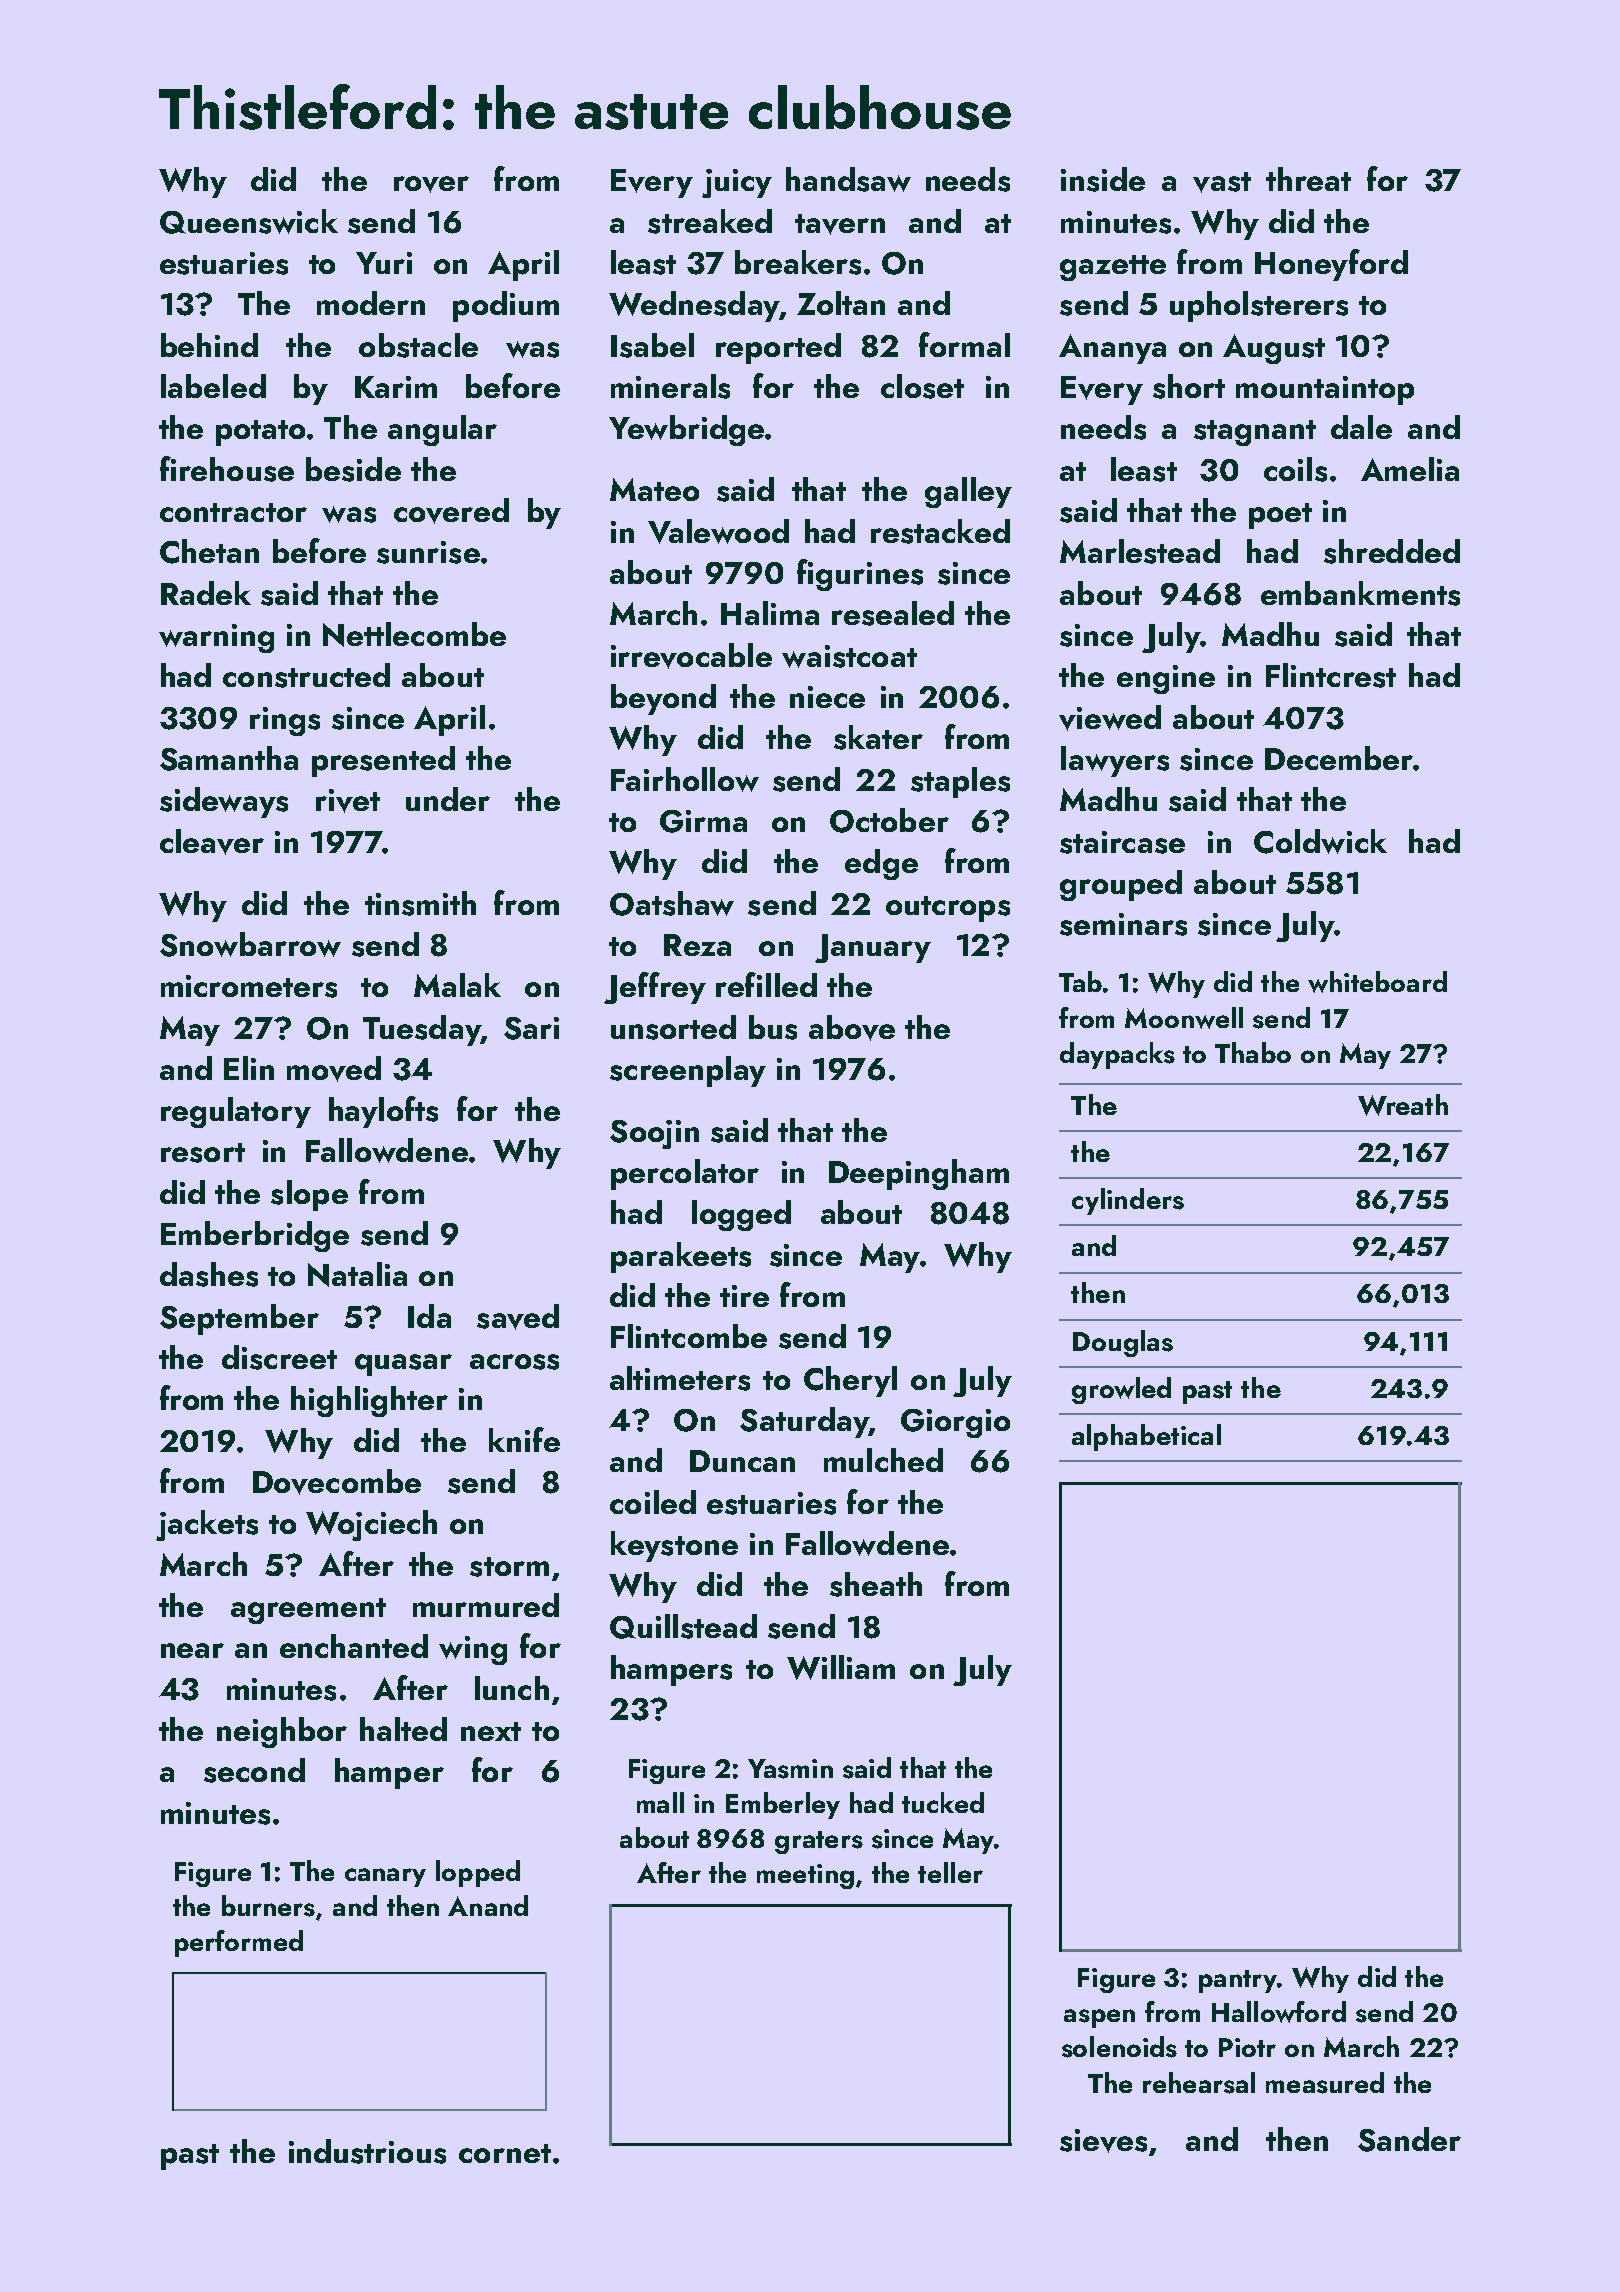 Image resolution: width=1620 pixels, height=2292 pixels. I want to click on Thabo, so click(1253, 1052).
